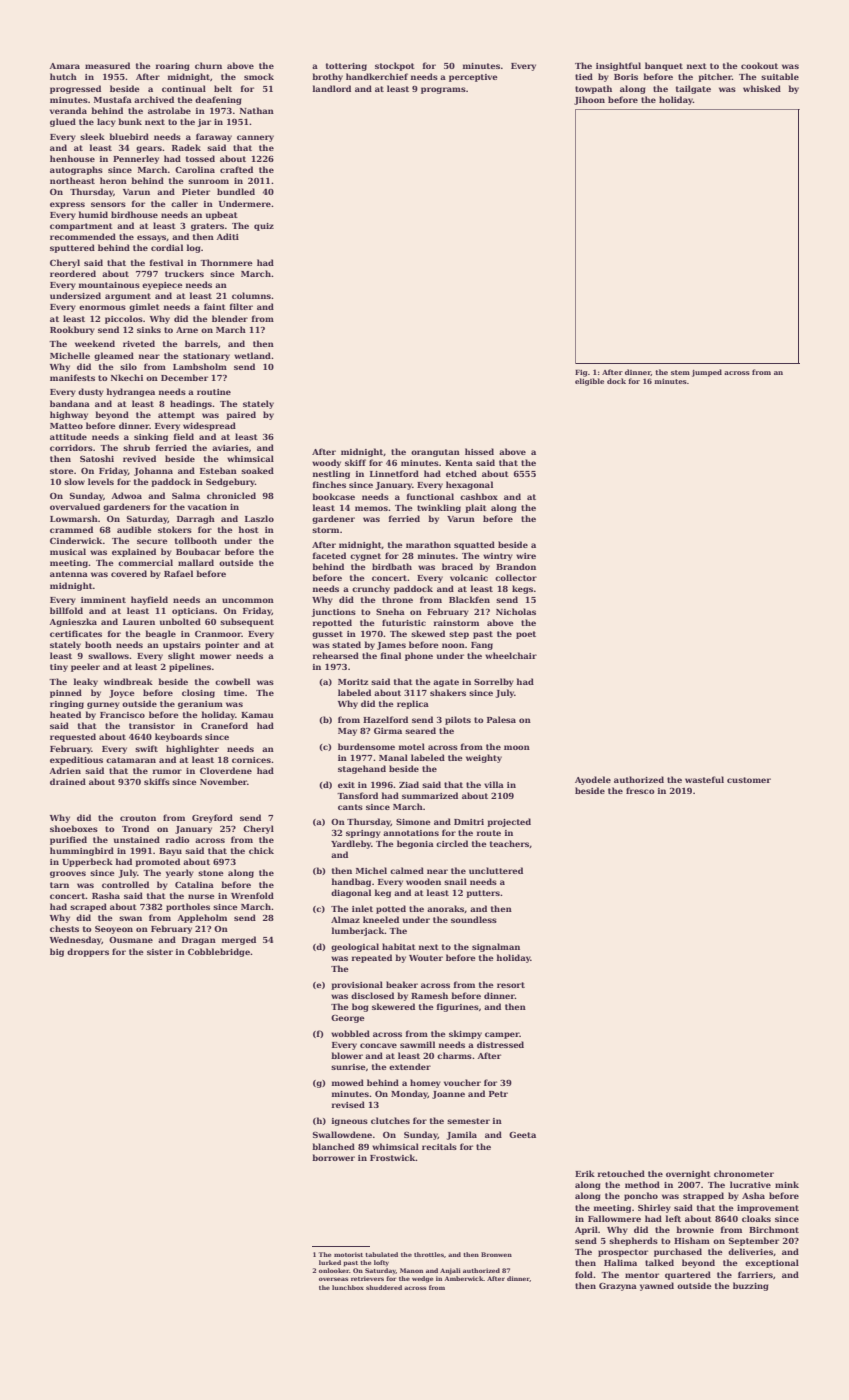  What do you see at coordinates (526, 556) in the document?
I see `wire` at bounding box center [526, 556].
